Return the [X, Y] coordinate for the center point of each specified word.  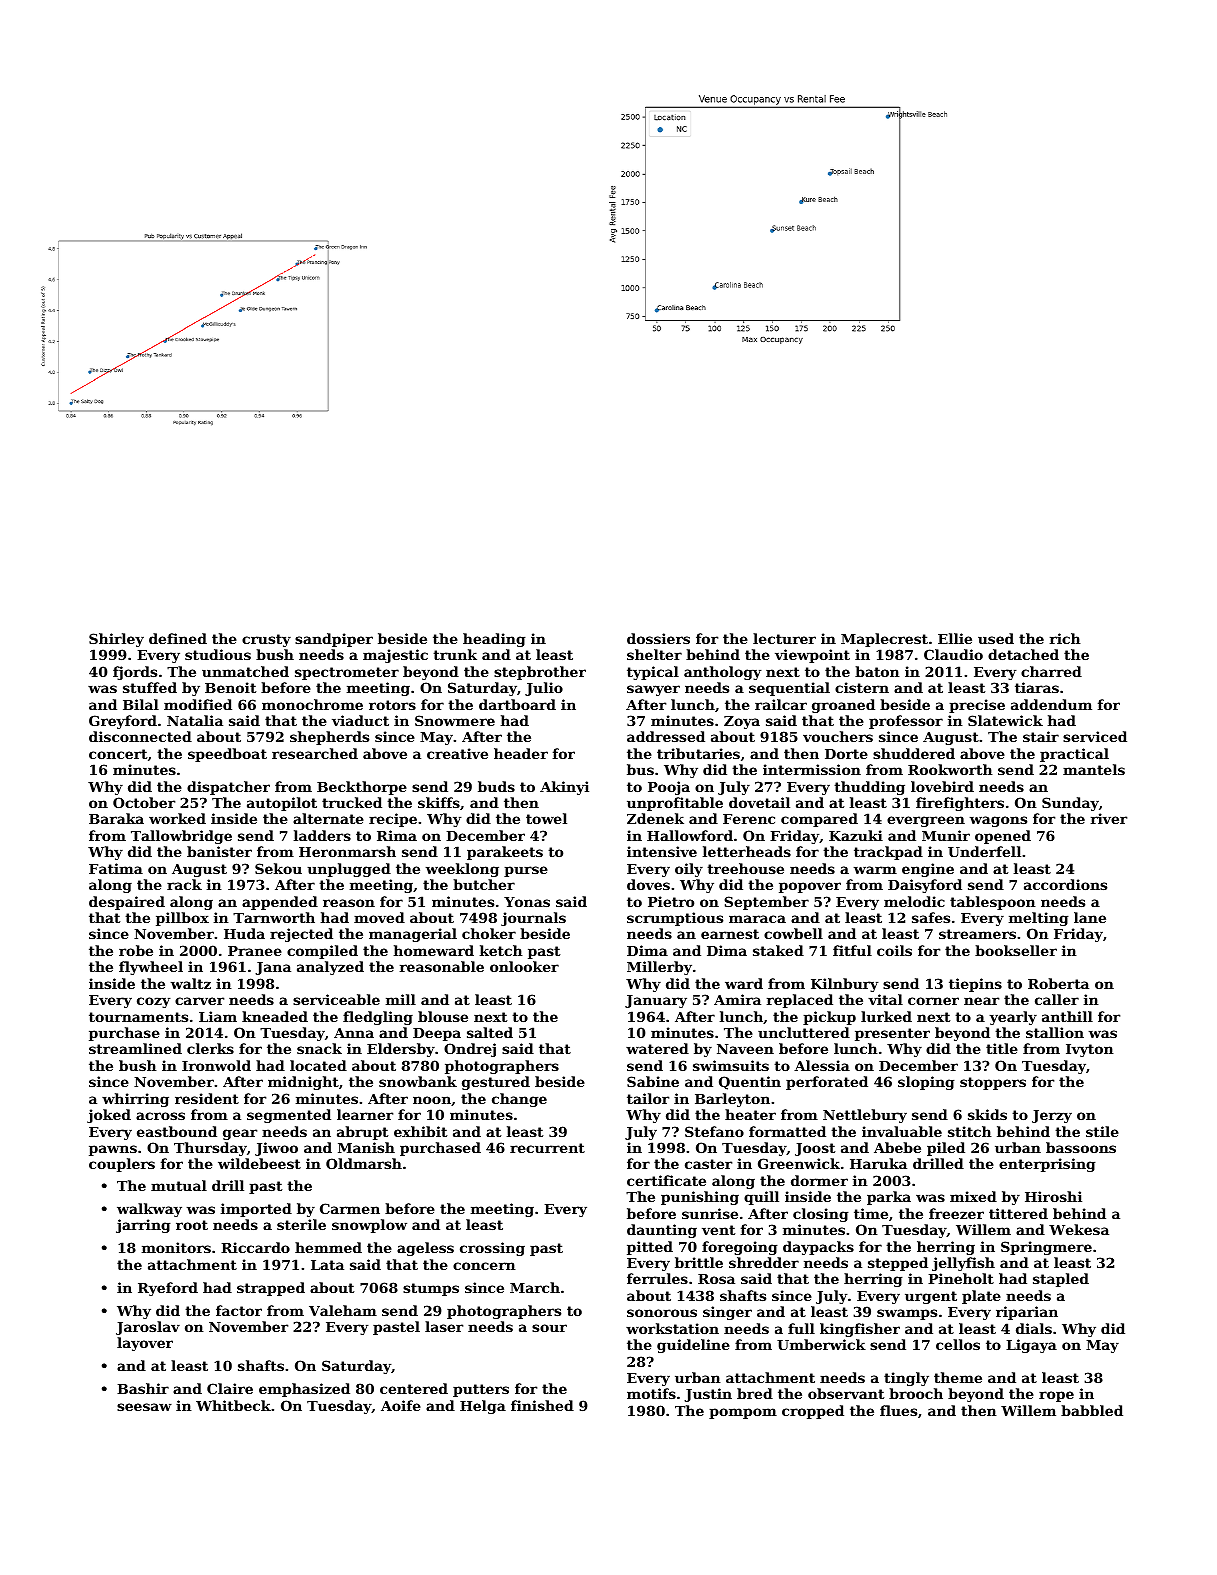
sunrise [710, 1213]
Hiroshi [1053, 1196]
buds [496, 786]
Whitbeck [233, 1405]
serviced [1095, 736]
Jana [273, 968]
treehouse [745, 868]
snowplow [369, 1226]
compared [819, 820]
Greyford [123, 722]
